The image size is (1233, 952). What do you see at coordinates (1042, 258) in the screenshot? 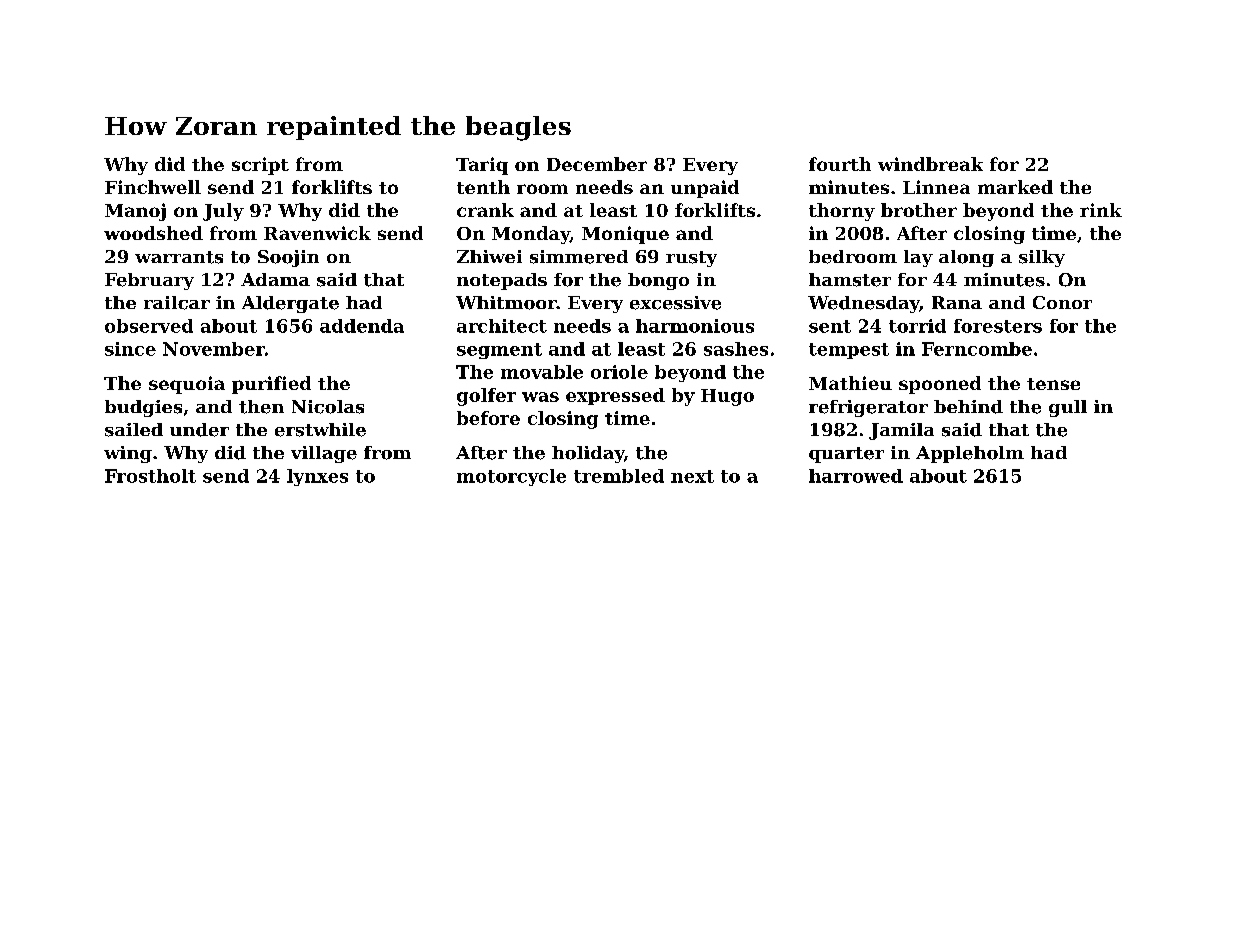
I see `silky` at bounding box center [1042, 258].
